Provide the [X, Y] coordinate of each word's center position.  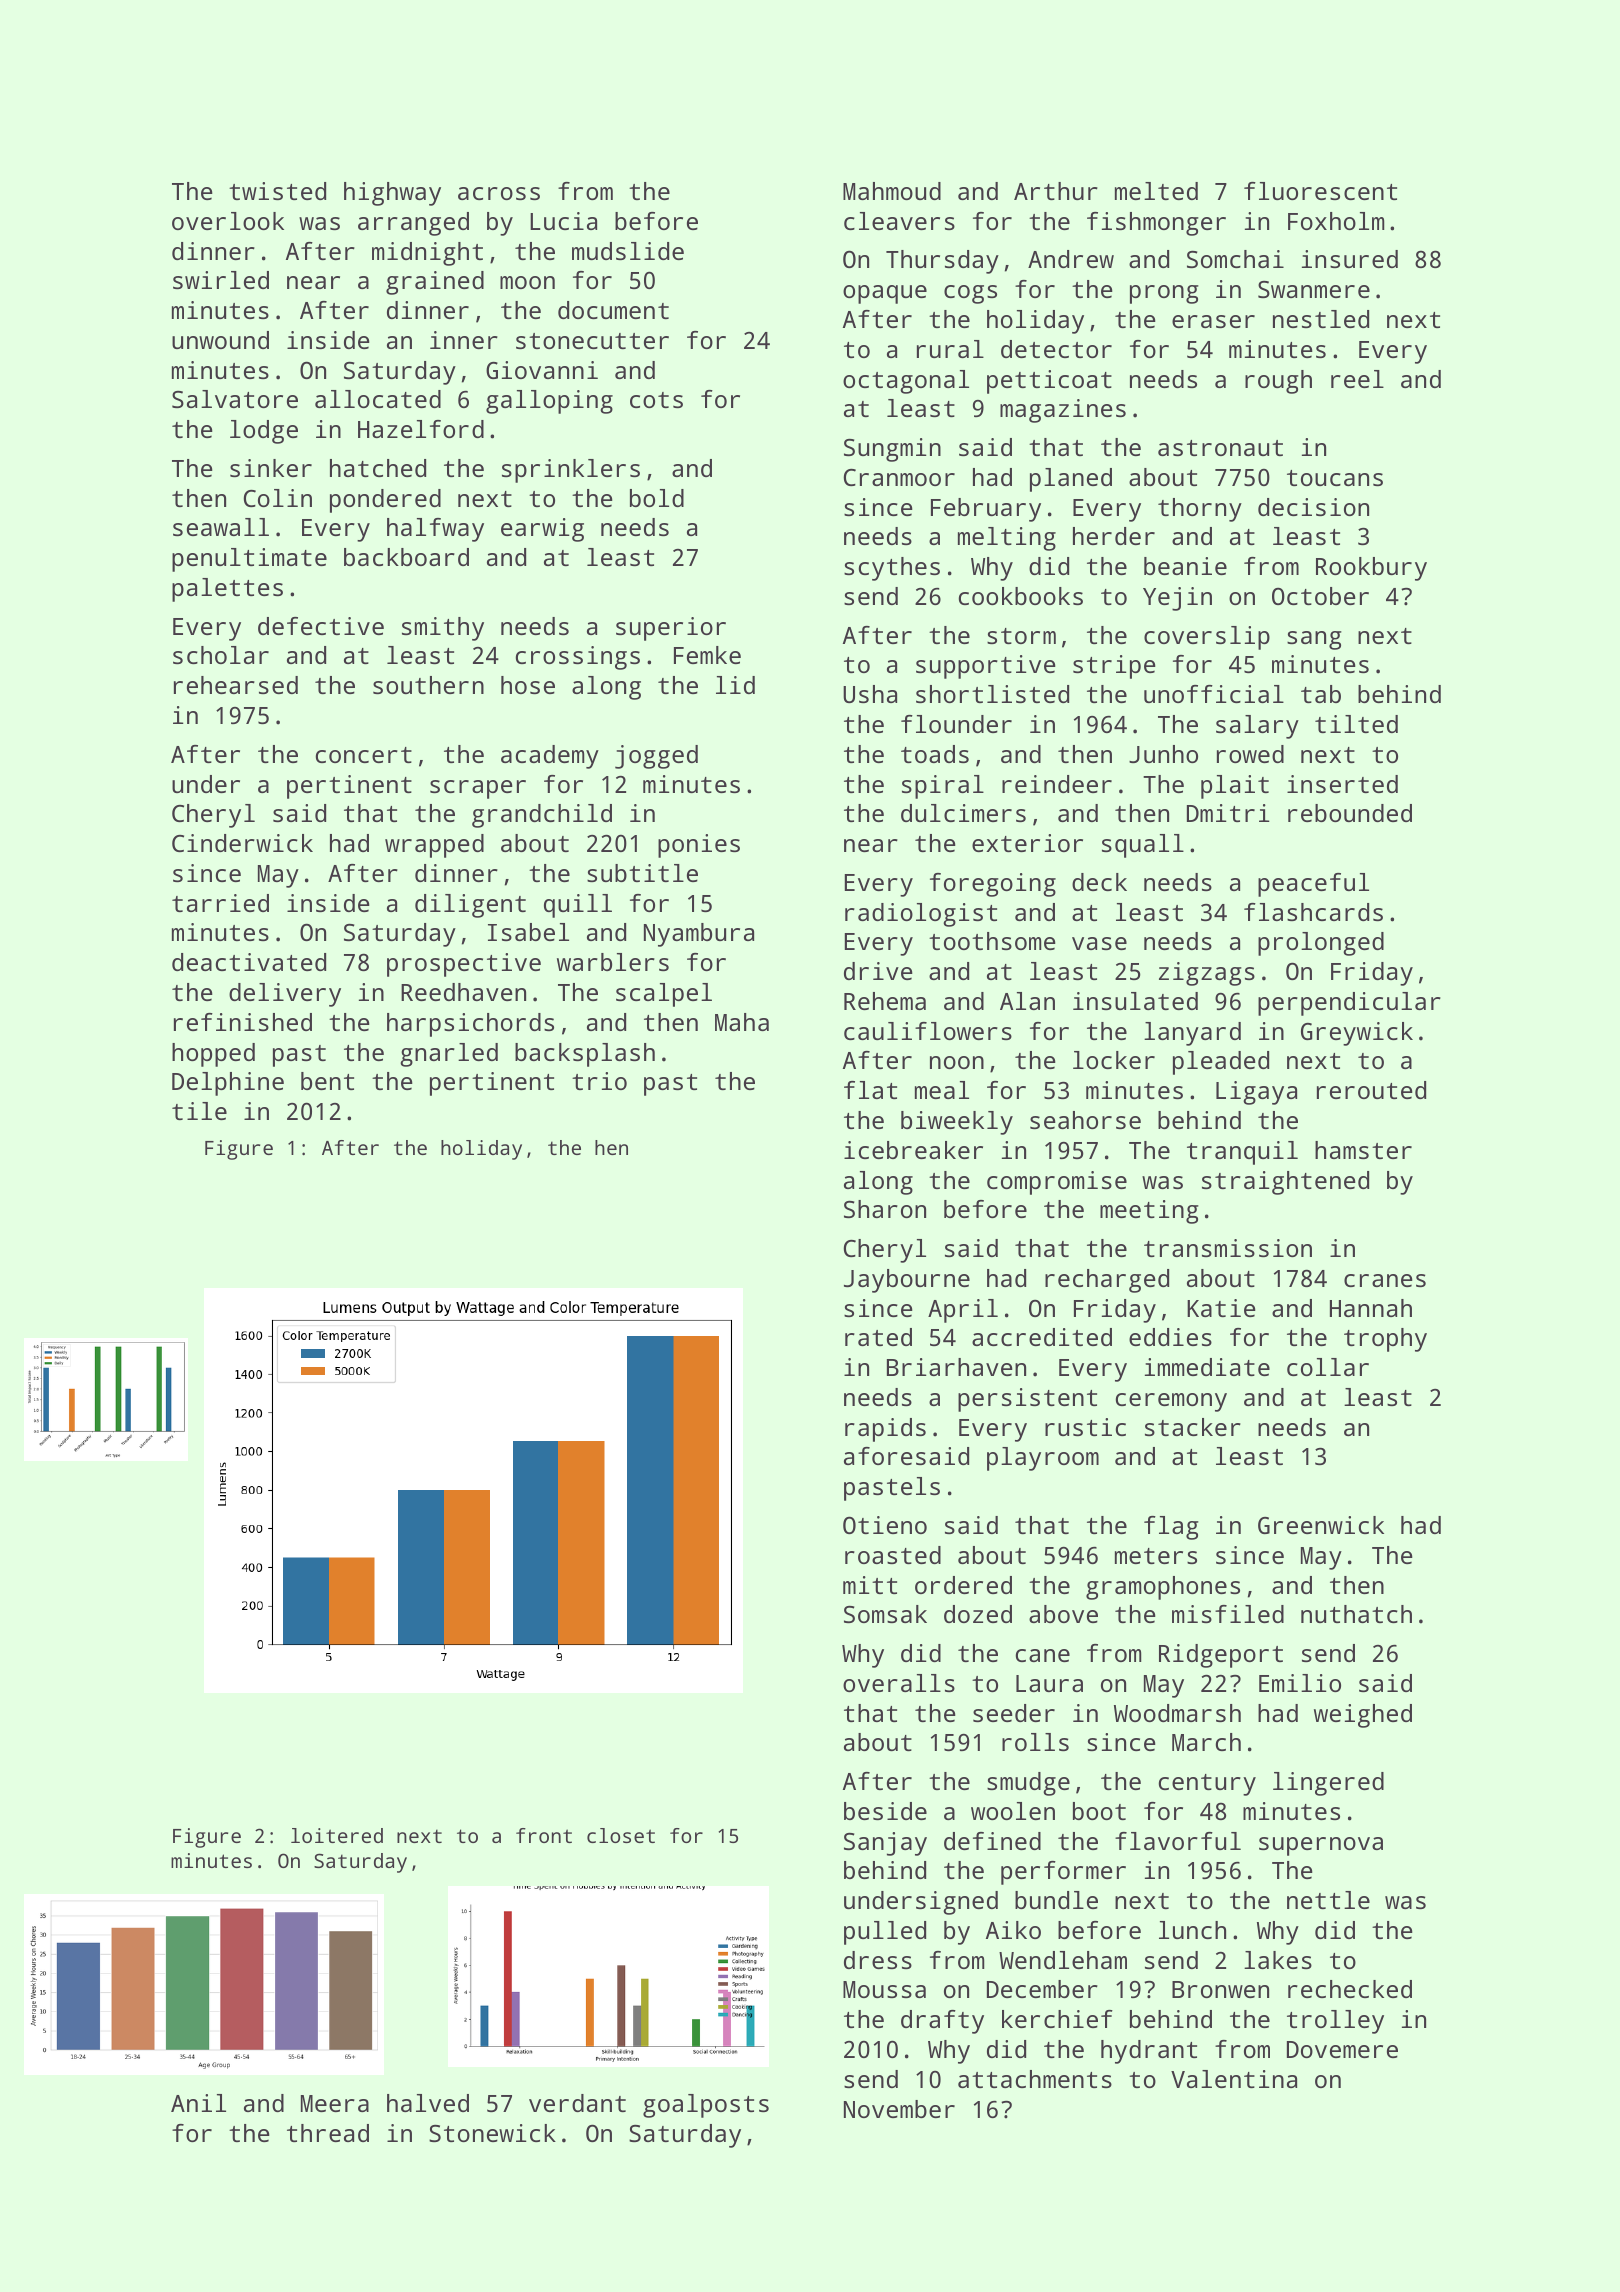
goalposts [706, 2106]
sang [1314, 640]
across [499, 193]
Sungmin [892, 450]
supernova [1321, 1846]
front [544, 1835]
